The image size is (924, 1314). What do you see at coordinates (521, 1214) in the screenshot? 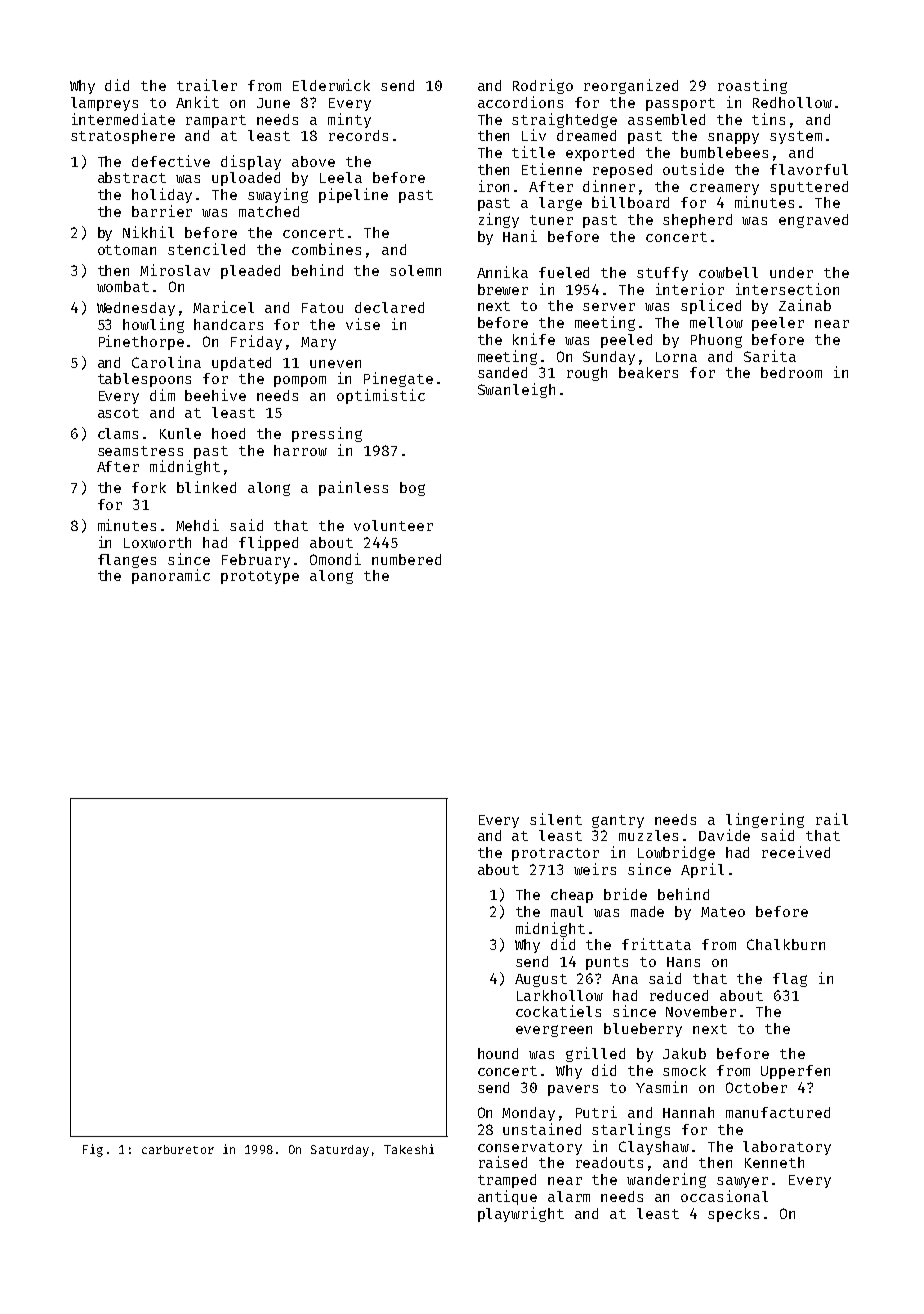
I see `playwright` at bounding box center [521, 1214].
